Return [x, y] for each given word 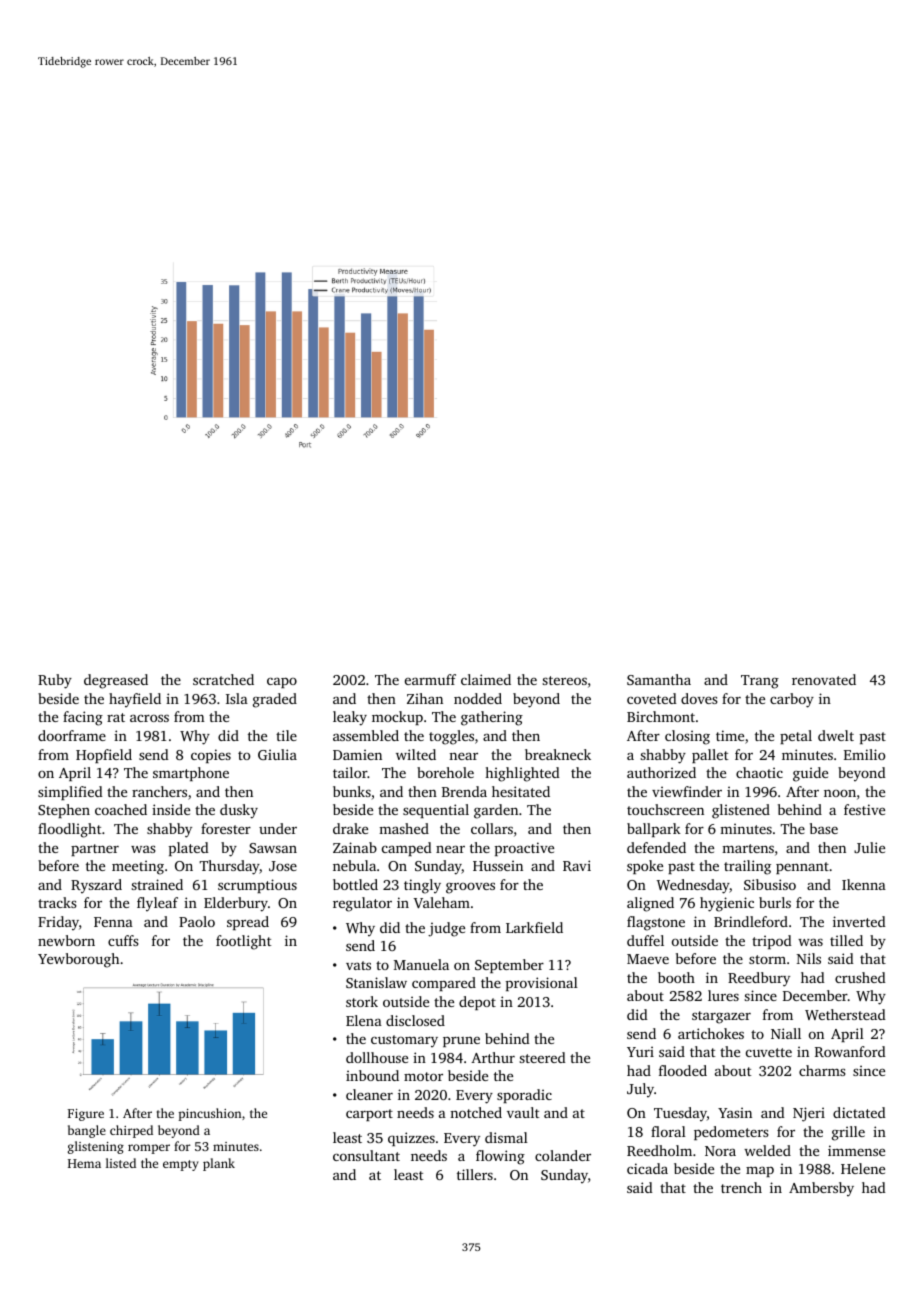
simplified [70, 793]
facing [83, 718]
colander [563, 1155]
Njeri [809, 1114]
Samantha [659, 679]
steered [542, 1057]
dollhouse [377, 1057]
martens [748, 848]
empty [181, 1165]
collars [492, 828]
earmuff [430, 679]
